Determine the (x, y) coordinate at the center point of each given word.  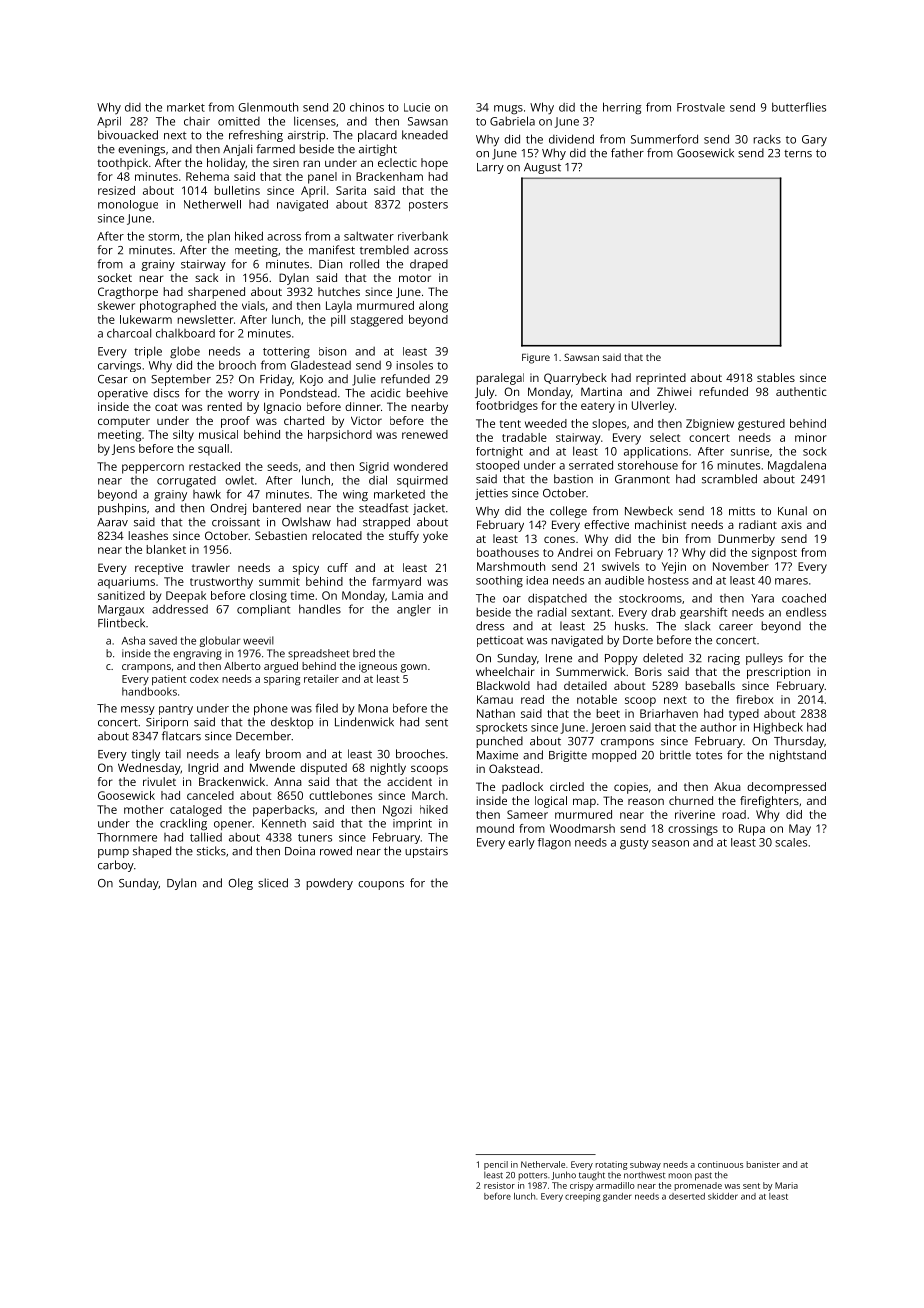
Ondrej (228, 509)
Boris (648, 671)
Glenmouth (268, 107)
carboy (116, 866)
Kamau (495, 699)
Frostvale (701, 107)
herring (622, 108)
